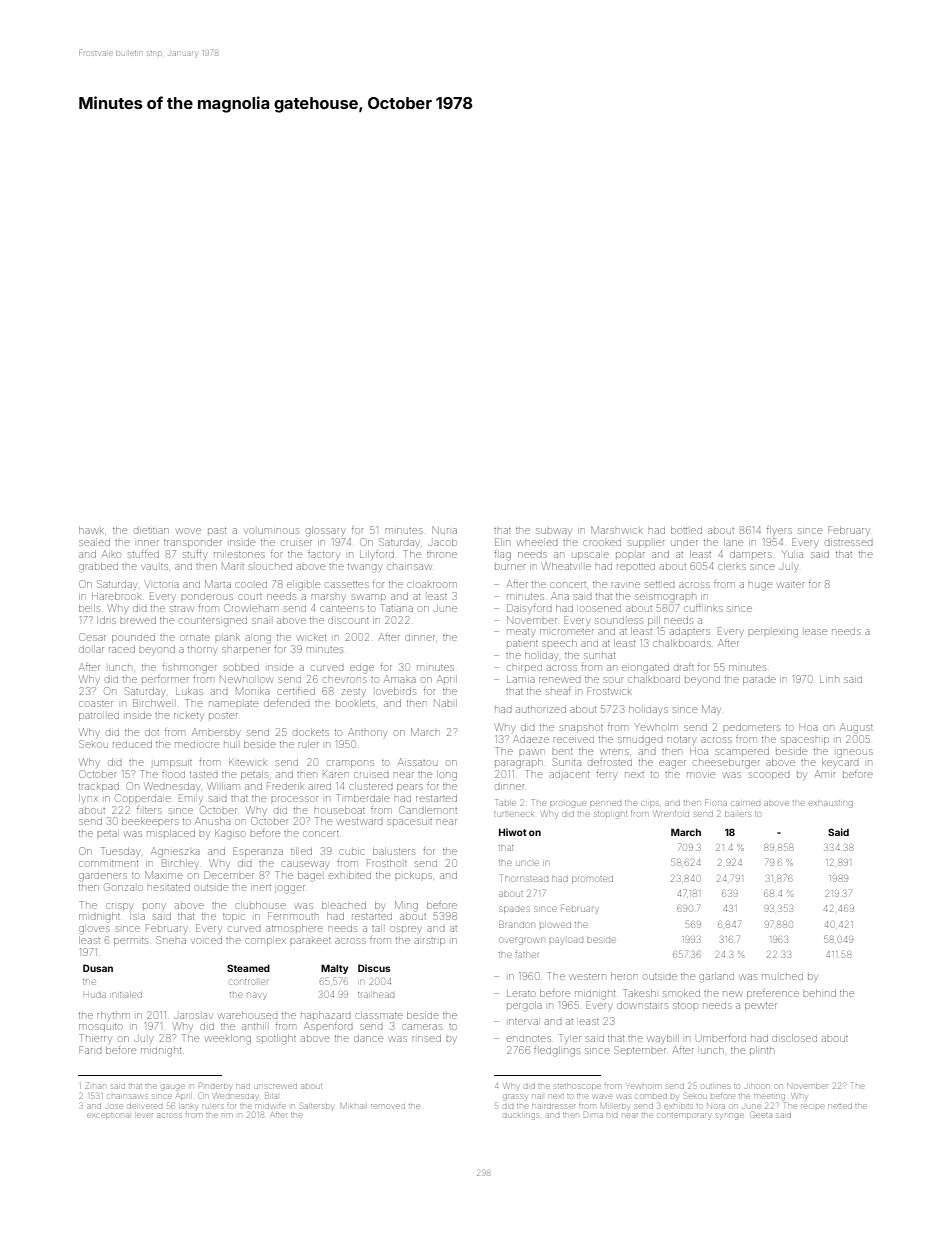 Image resolution: width=952 pixels, height=1233 pixels. What do you see at coordinates (265, 942) in the screenshot?
I see `complex` at bounding box center [265, 942].
